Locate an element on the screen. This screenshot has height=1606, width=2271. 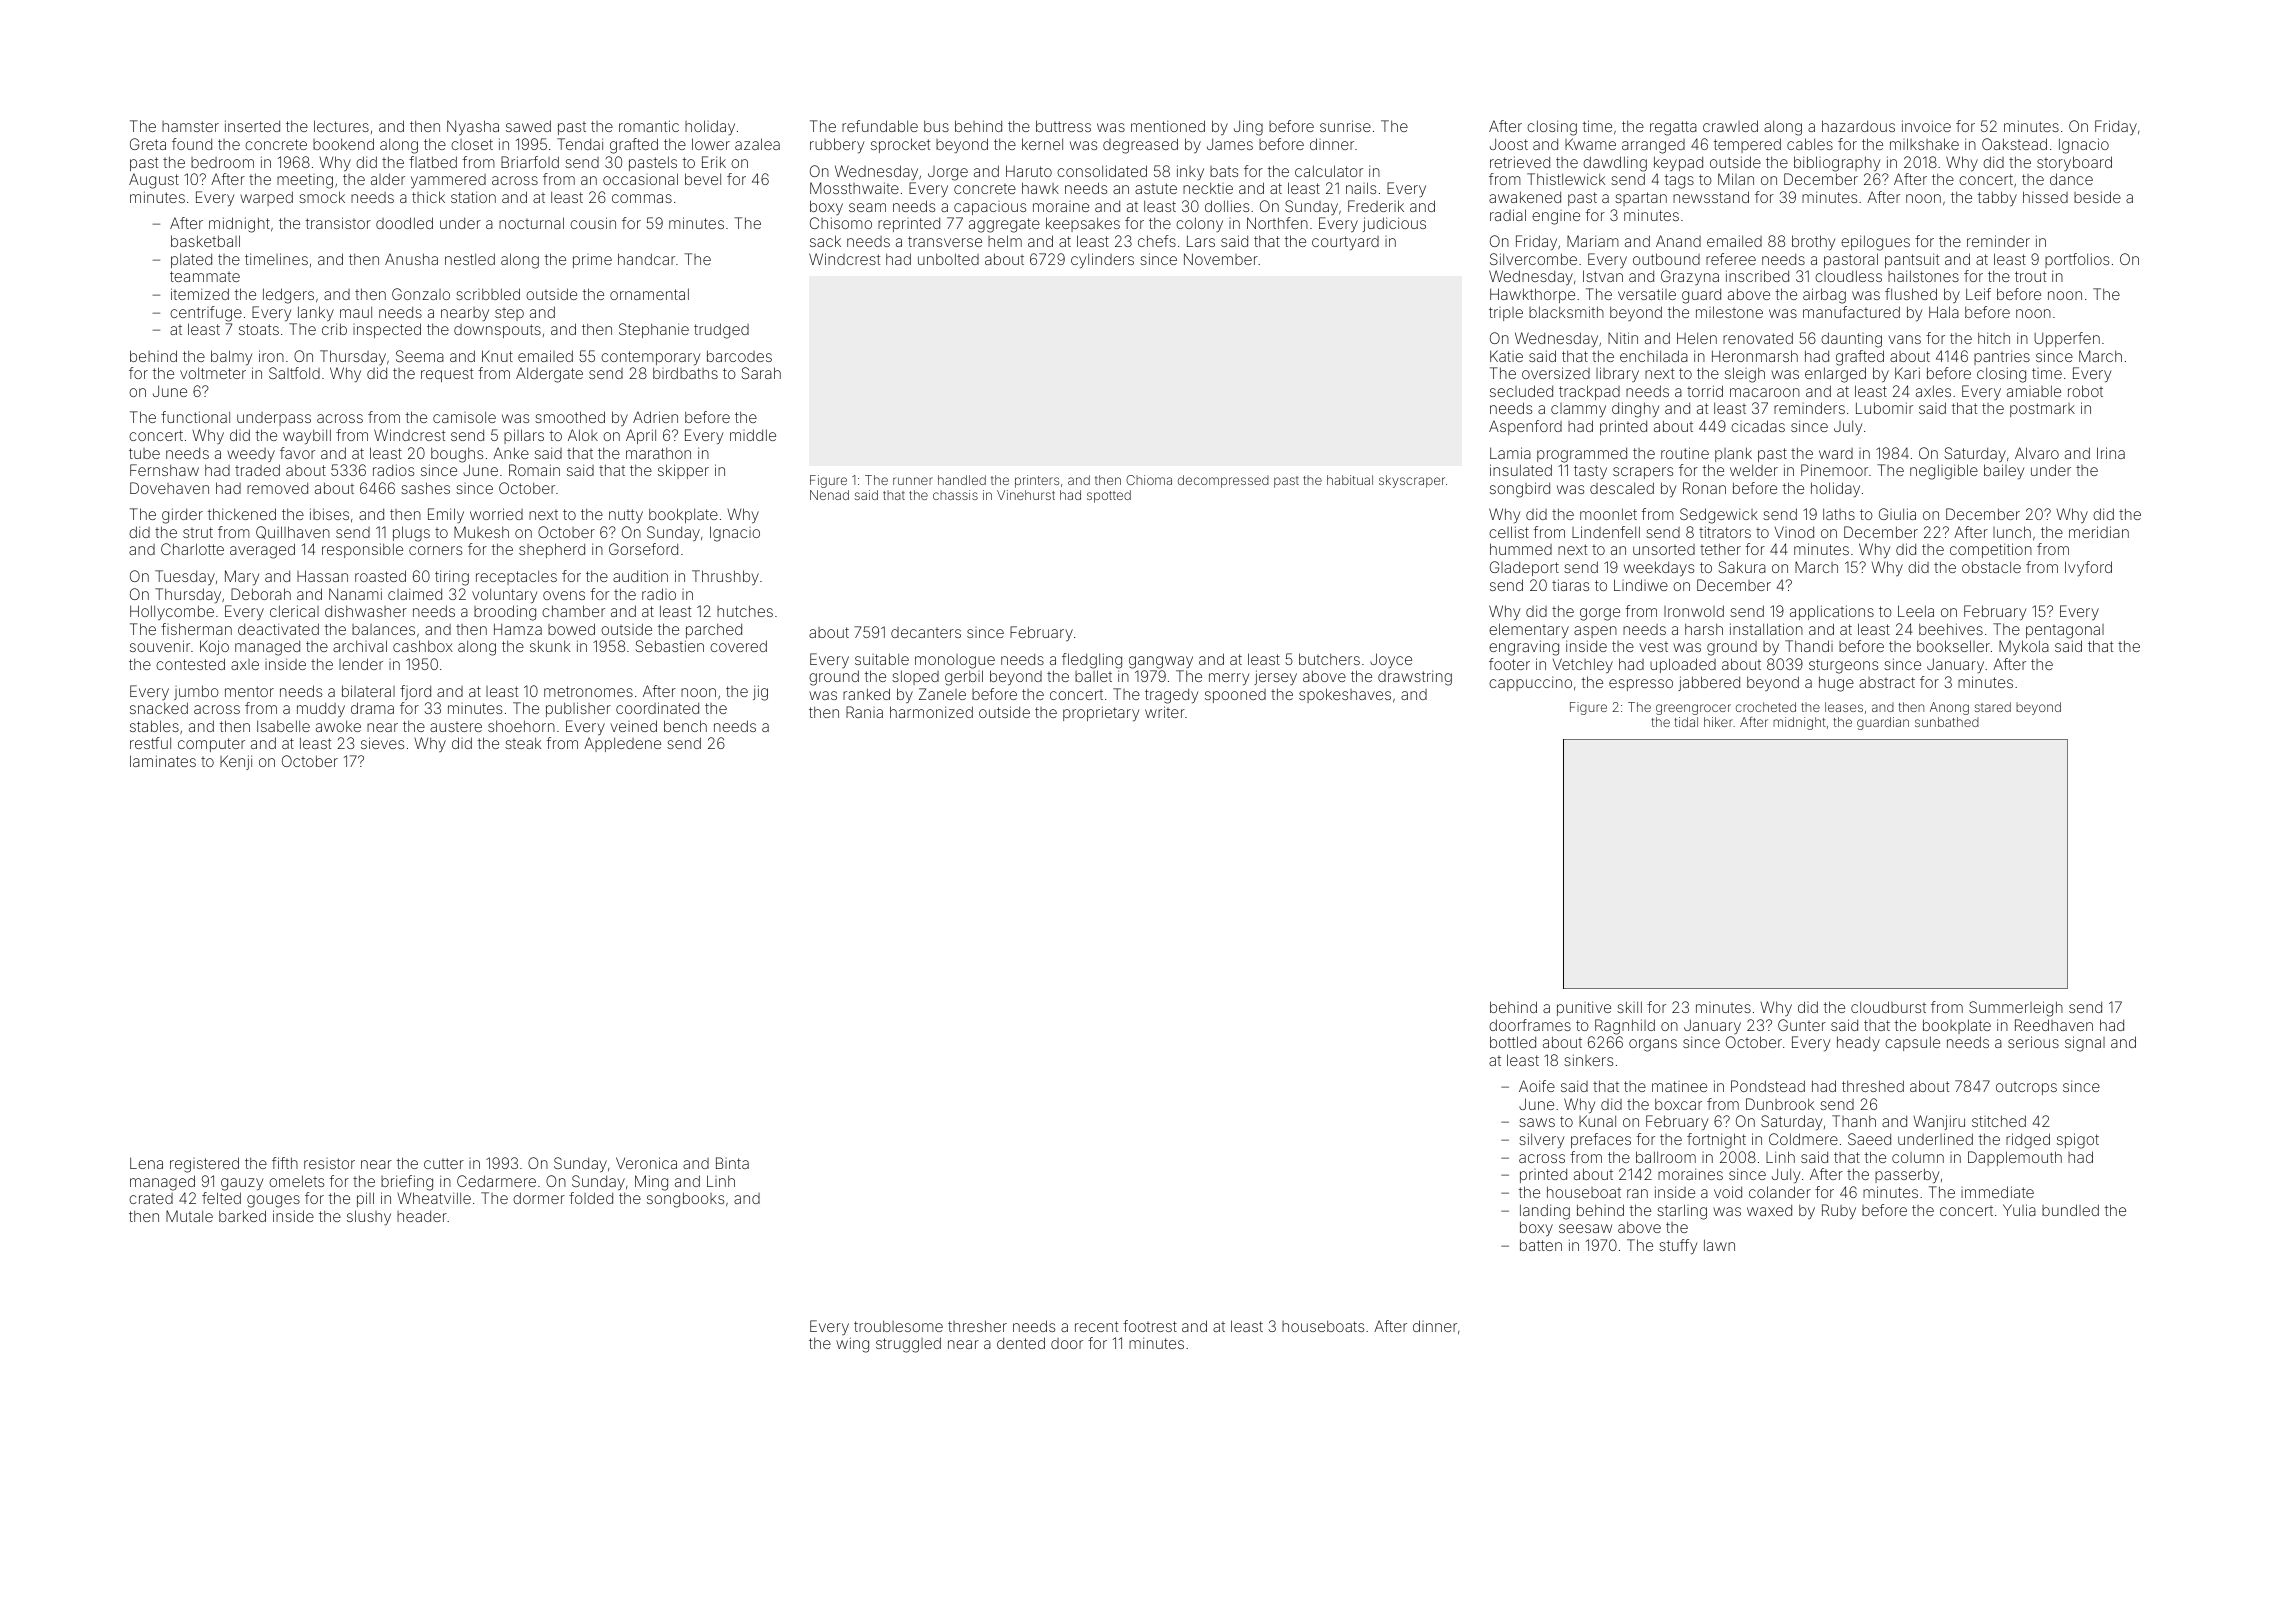
plated is located at coordinates (191, 260).
